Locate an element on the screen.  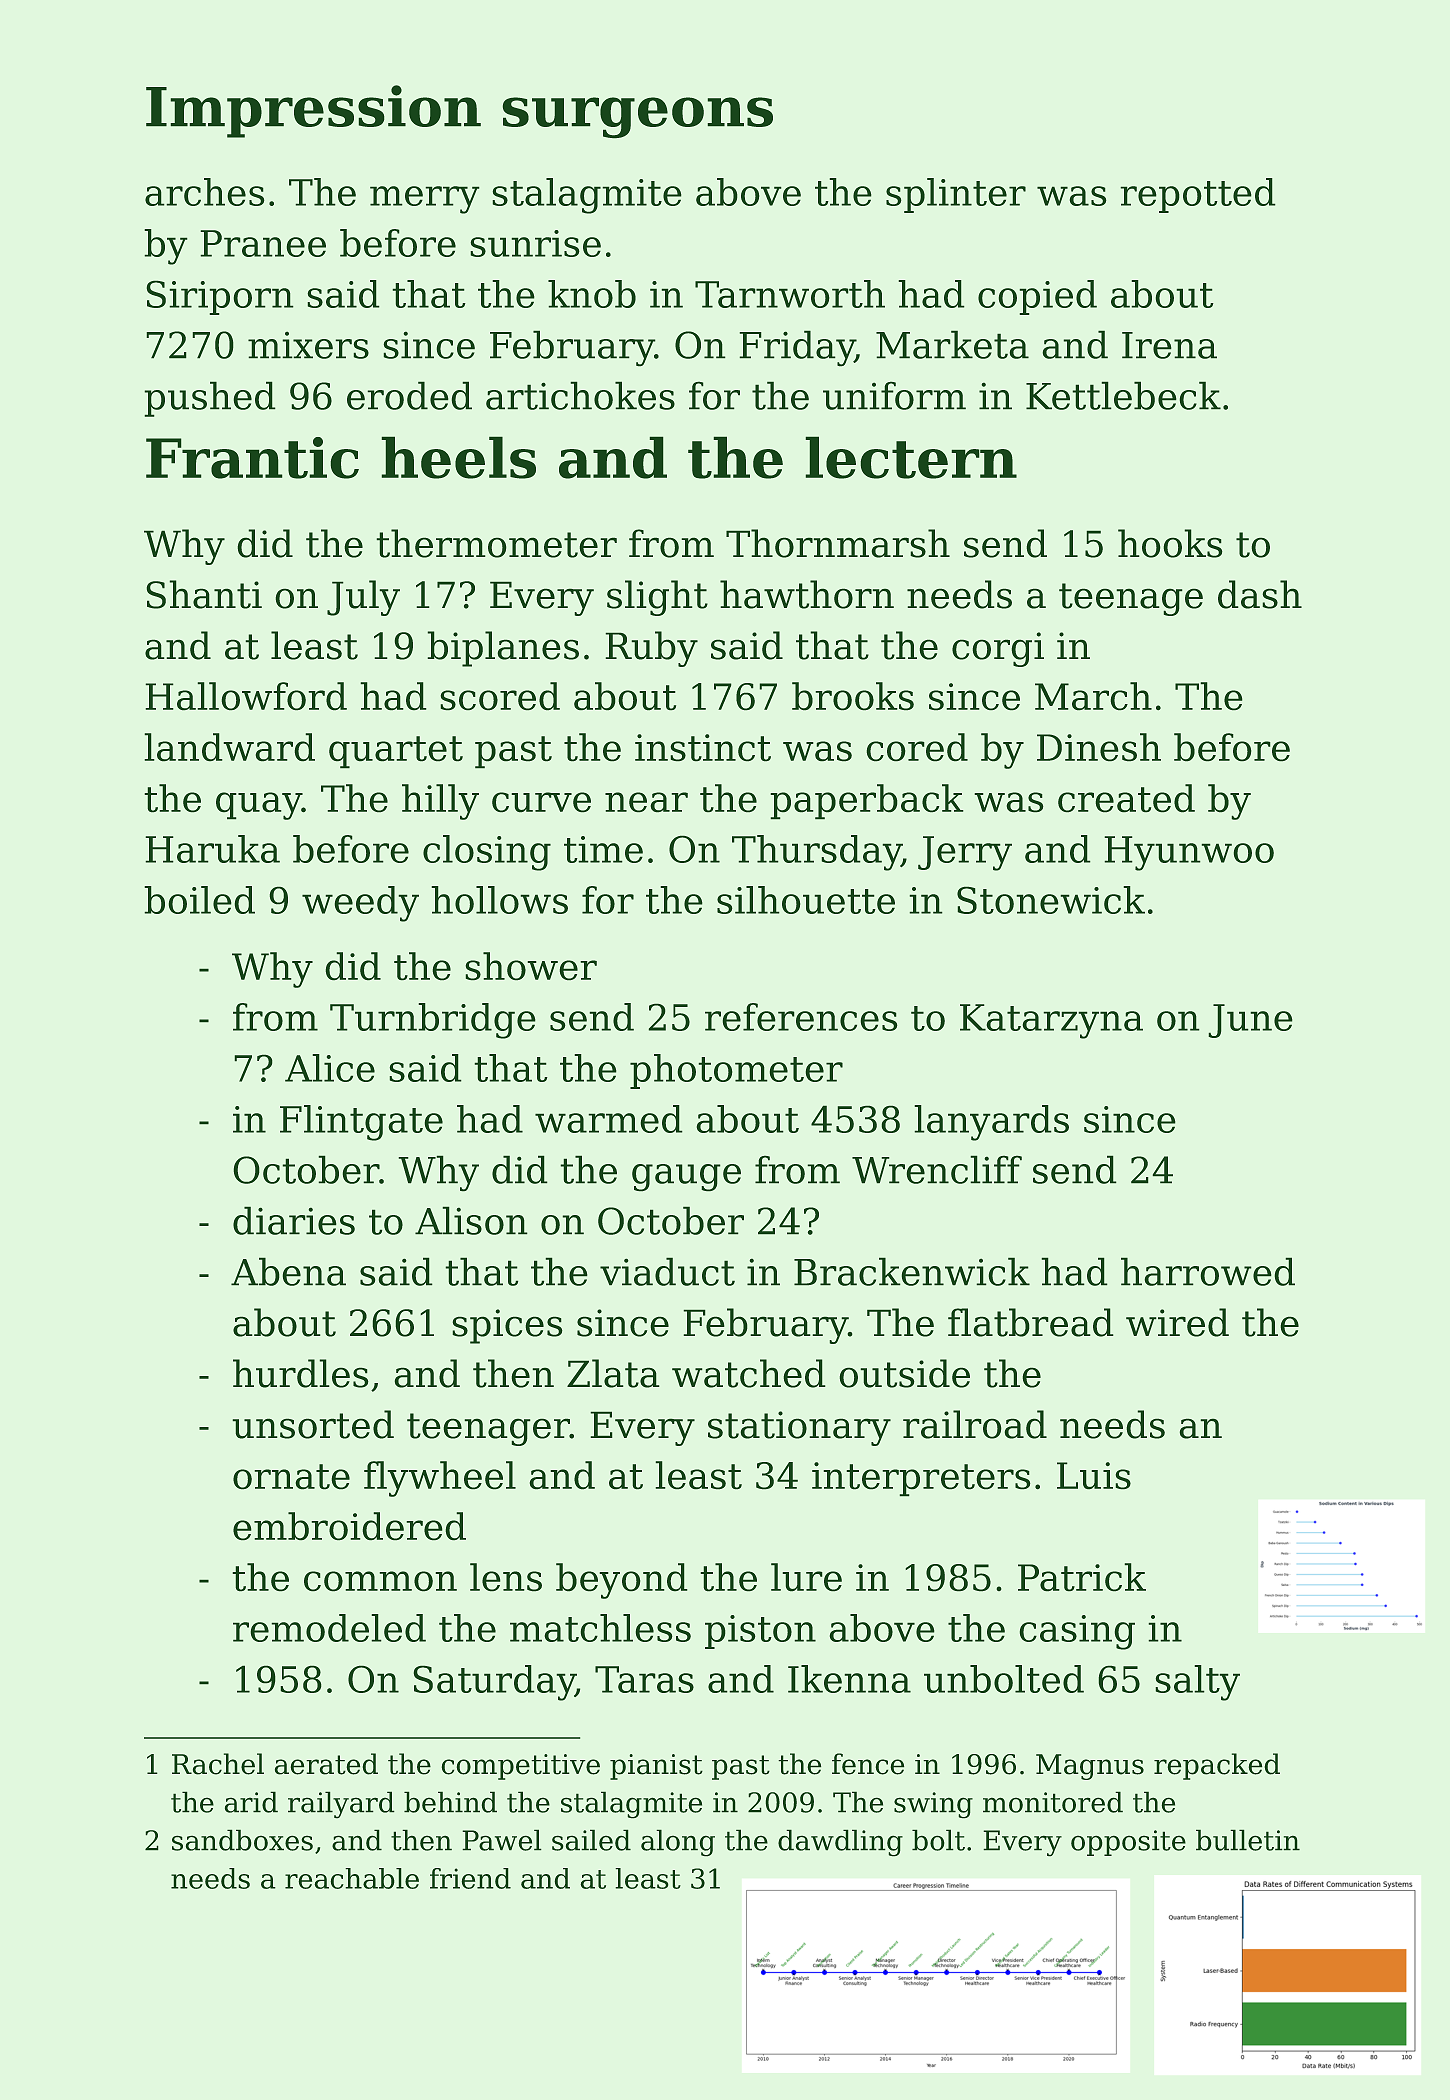
wired is located at coordinates (1177, 1322).
